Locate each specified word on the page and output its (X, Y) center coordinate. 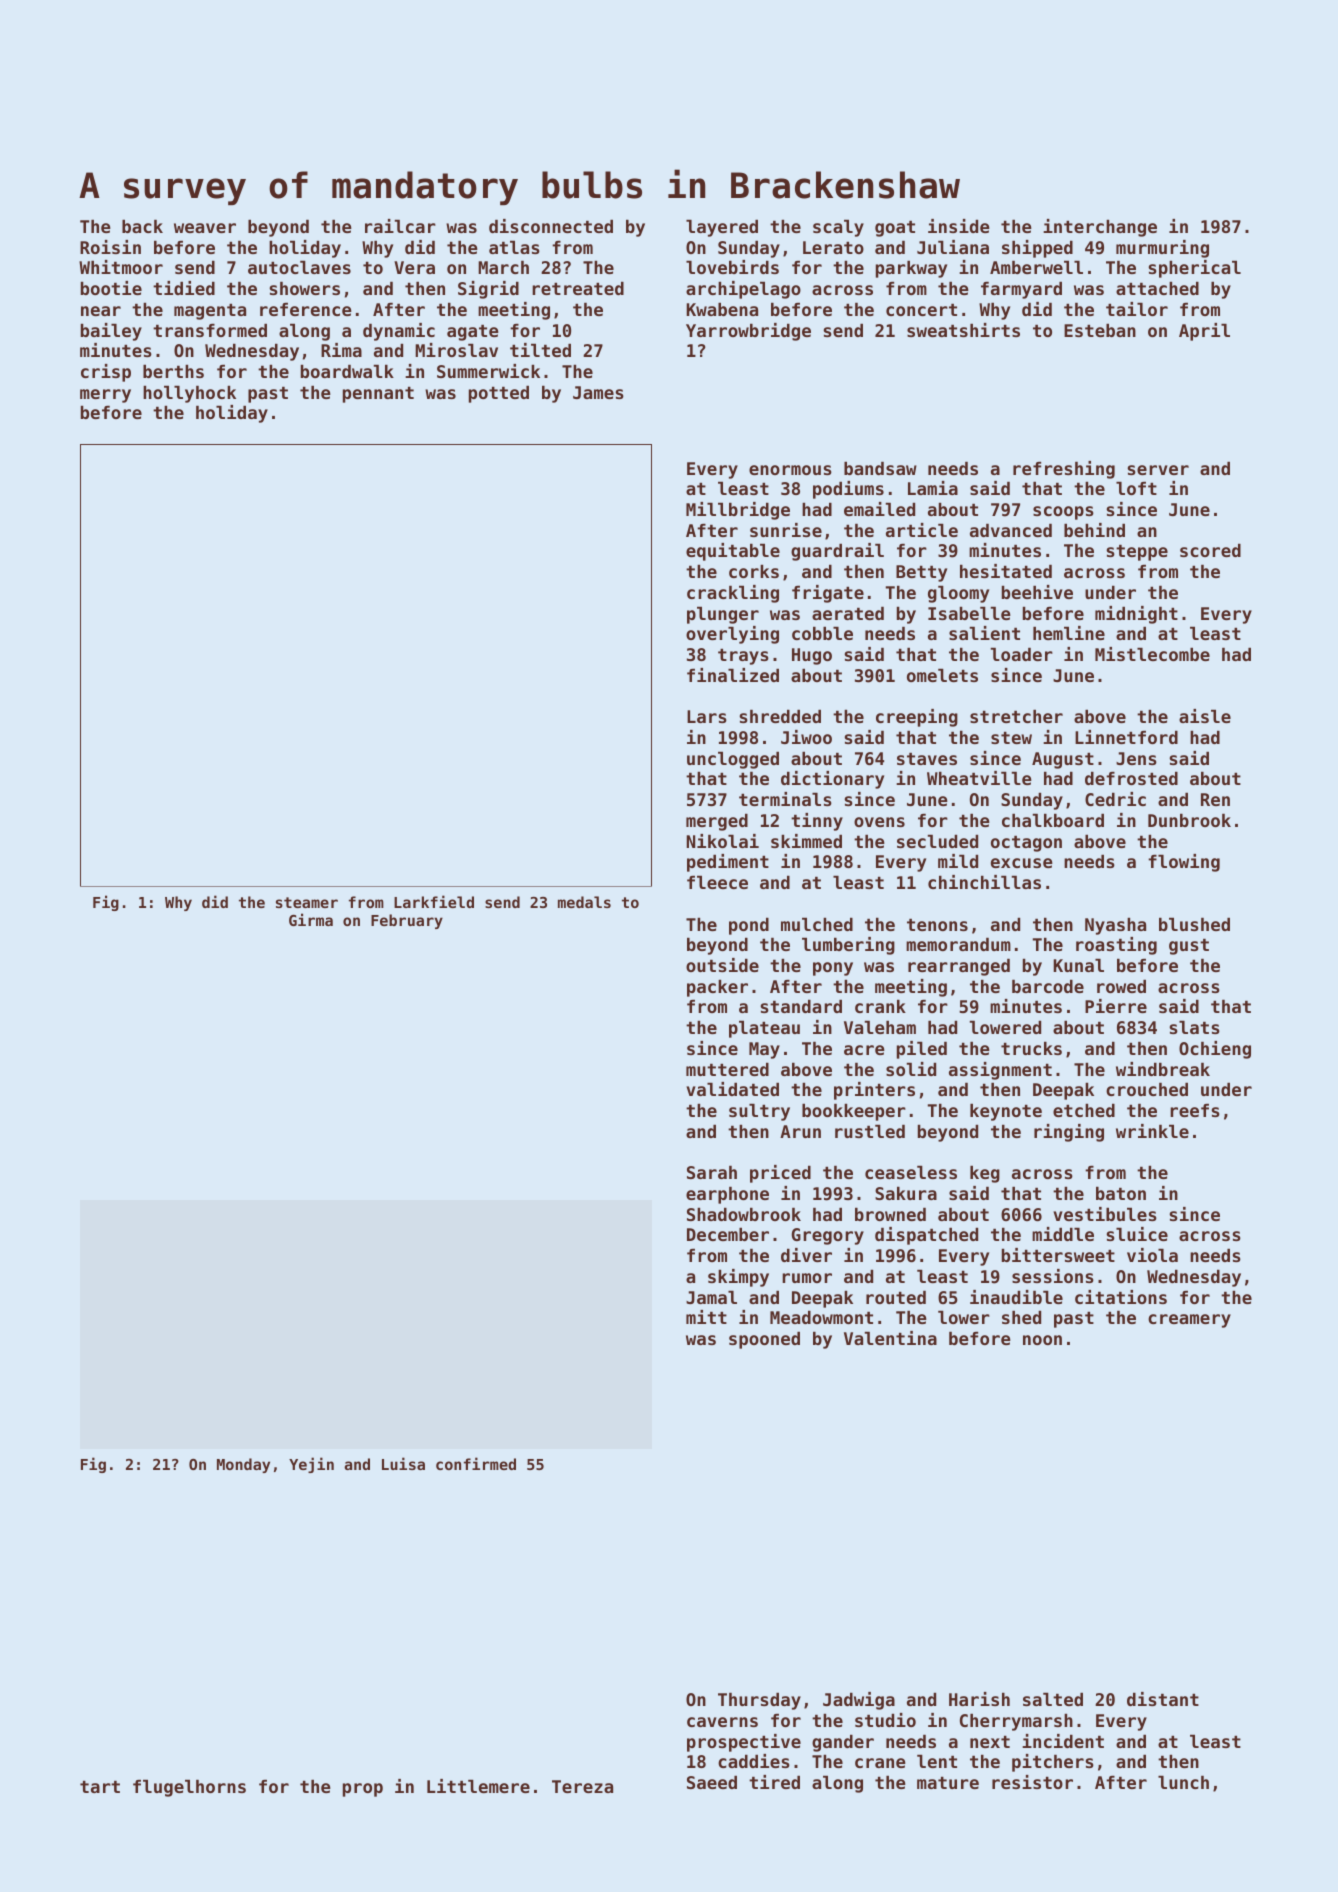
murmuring (1162, 249)
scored (1210, 550)
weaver (205, 228)
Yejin (311, 1465)
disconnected (551, 226)
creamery (1189, 1321)
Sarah (712, 1172)
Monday (243, 1465)
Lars (707, 716)
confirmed (476, 1463)
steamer (307, 902)
